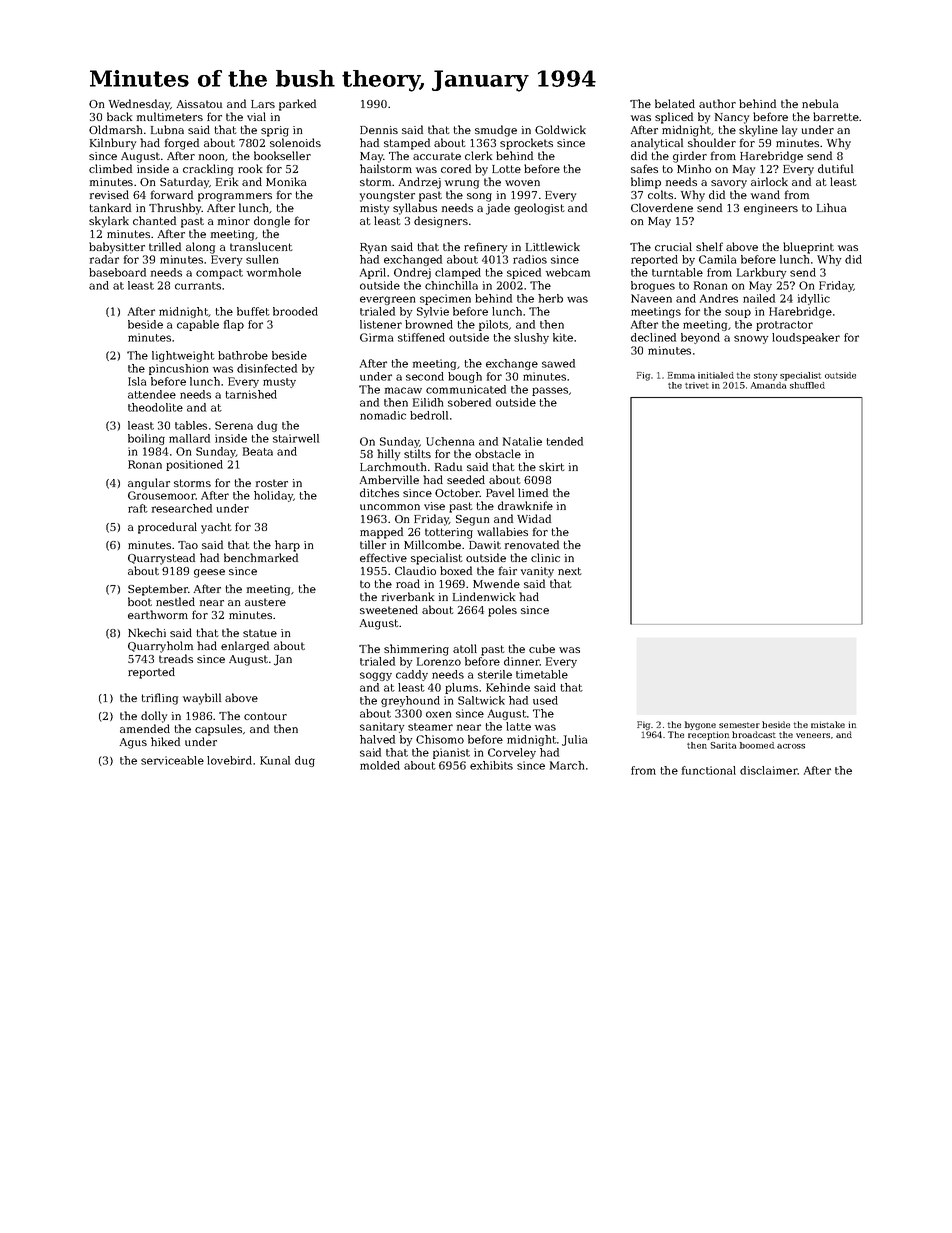  I want to click on shimmering, so click(416, 650).
